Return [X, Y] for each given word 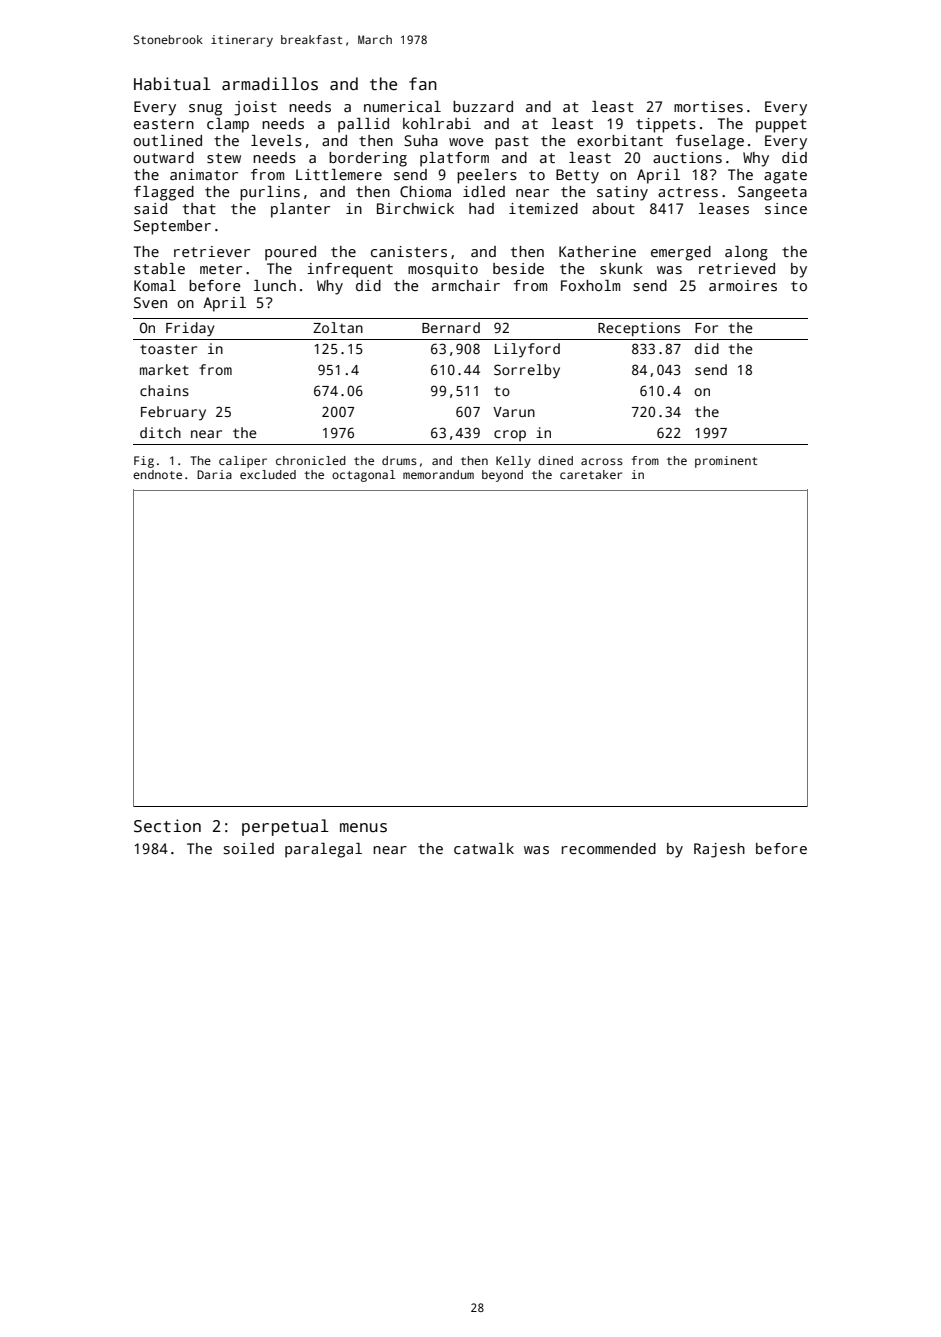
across [602, 461]
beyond [502, 476]
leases [724, 208]
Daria [214, 474]
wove [466, 142]
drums [399, 460]
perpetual [285, 827]
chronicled [311, 460]
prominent [726, 462]
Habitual [172, 83]
